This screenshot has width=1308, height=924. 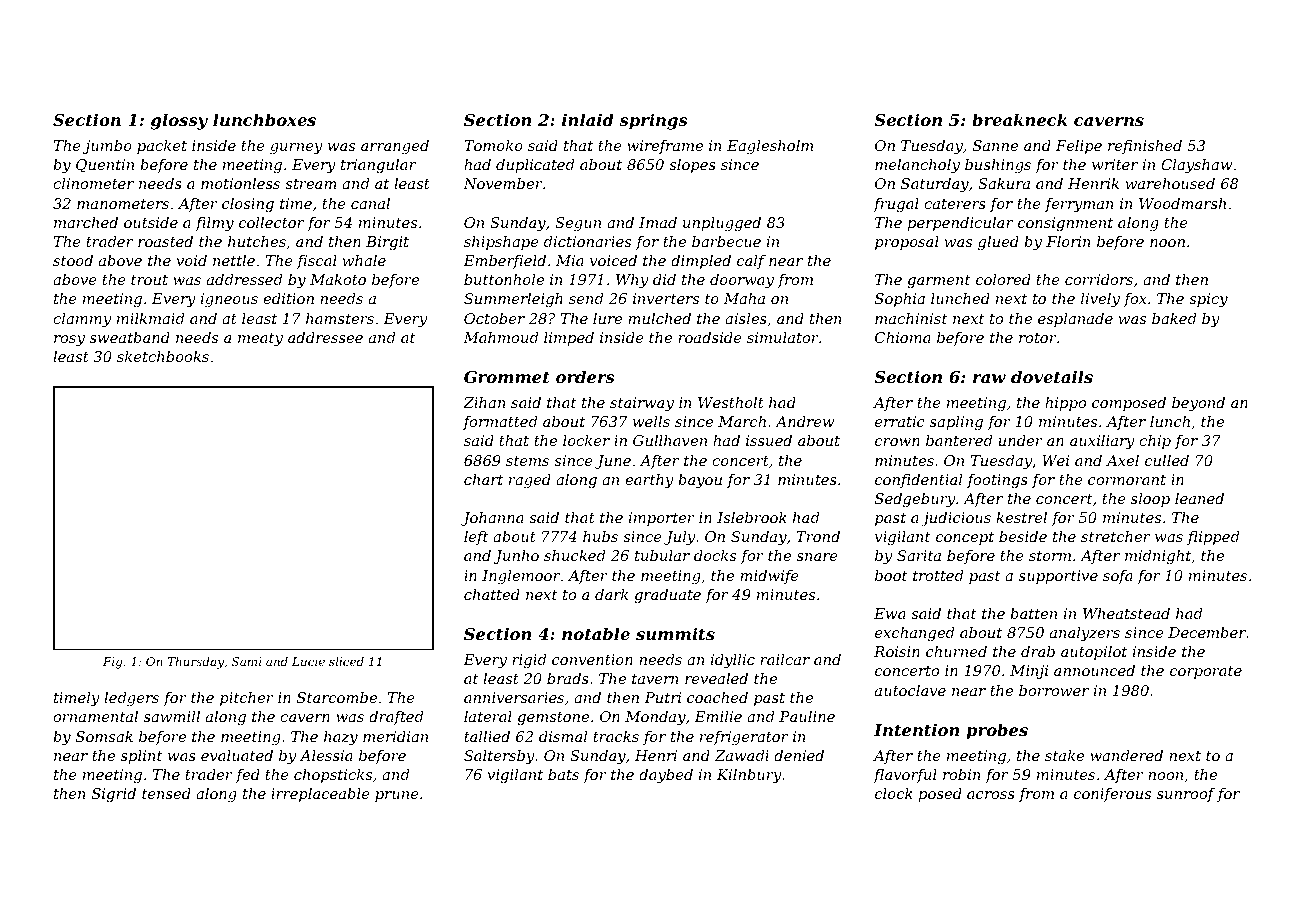 I want to click on anniversaries, so click(x=514, y=697).
